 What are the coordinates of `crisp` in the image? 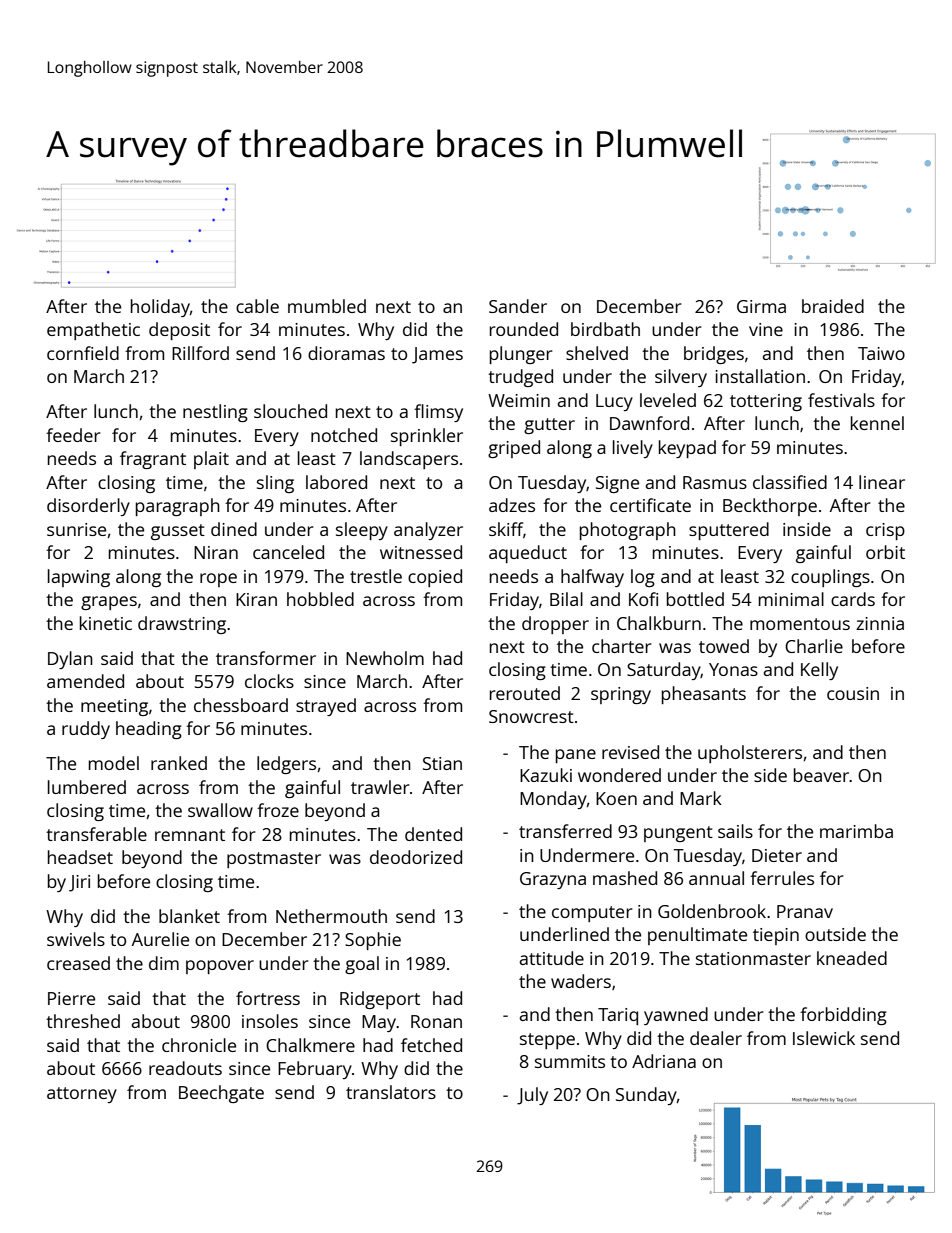 It's located at (885, 531).
